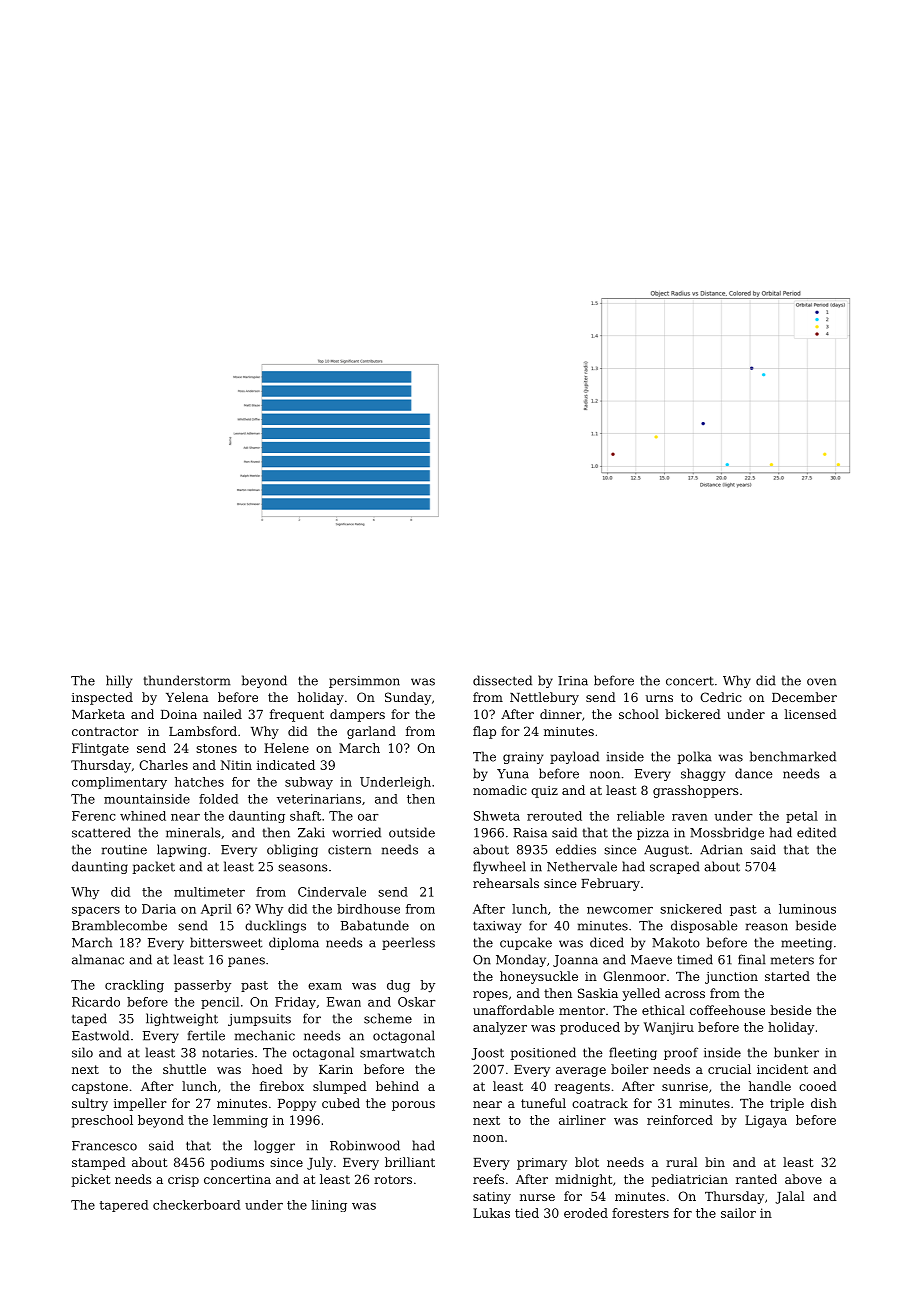 The width and height of the document is (908, 1316). What do you see at coordinates (364, 682) in the document?
I see `persimmon` at bounding box center [364, 682].
